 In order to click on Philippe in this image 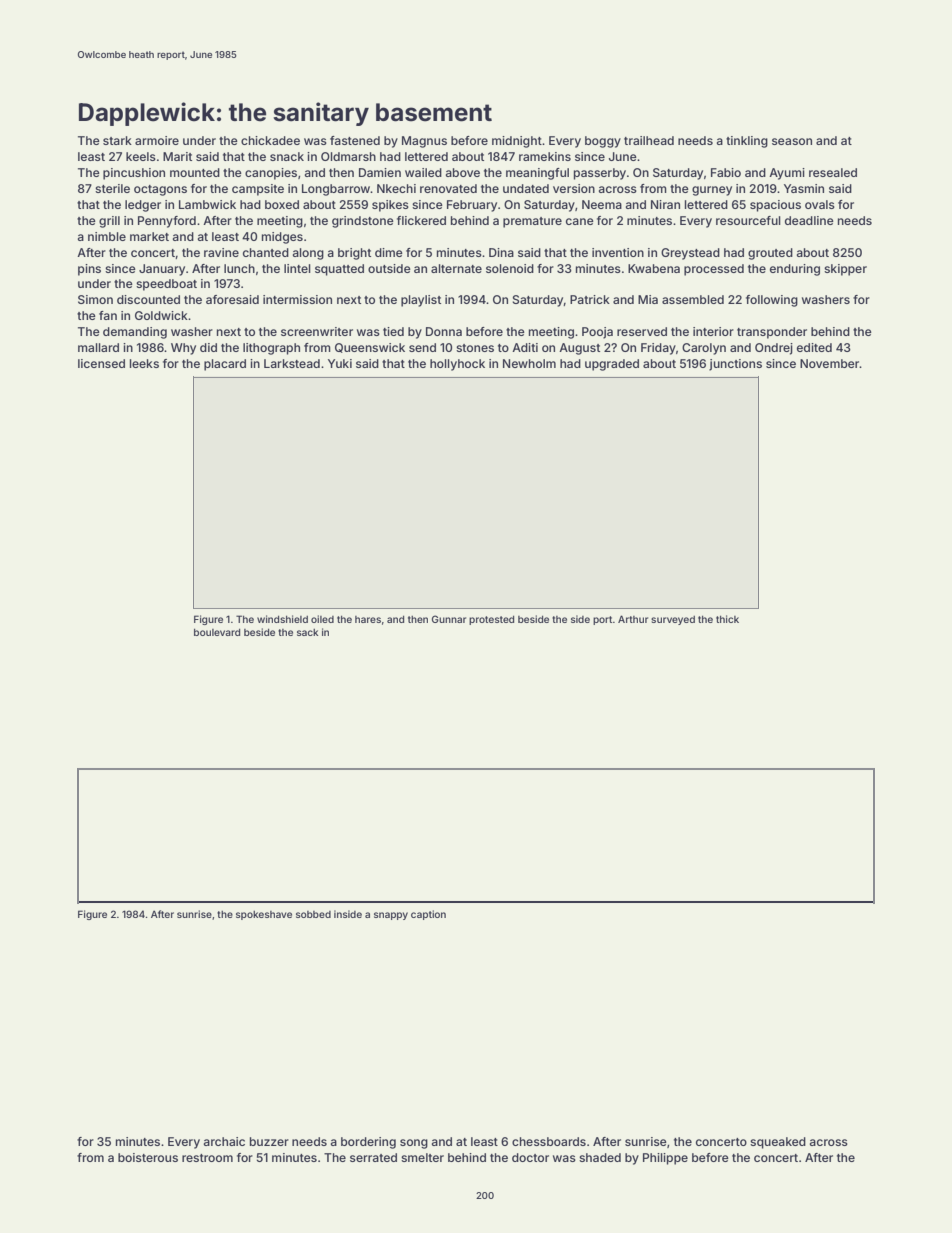, I will do `click(665, 1159)`.
